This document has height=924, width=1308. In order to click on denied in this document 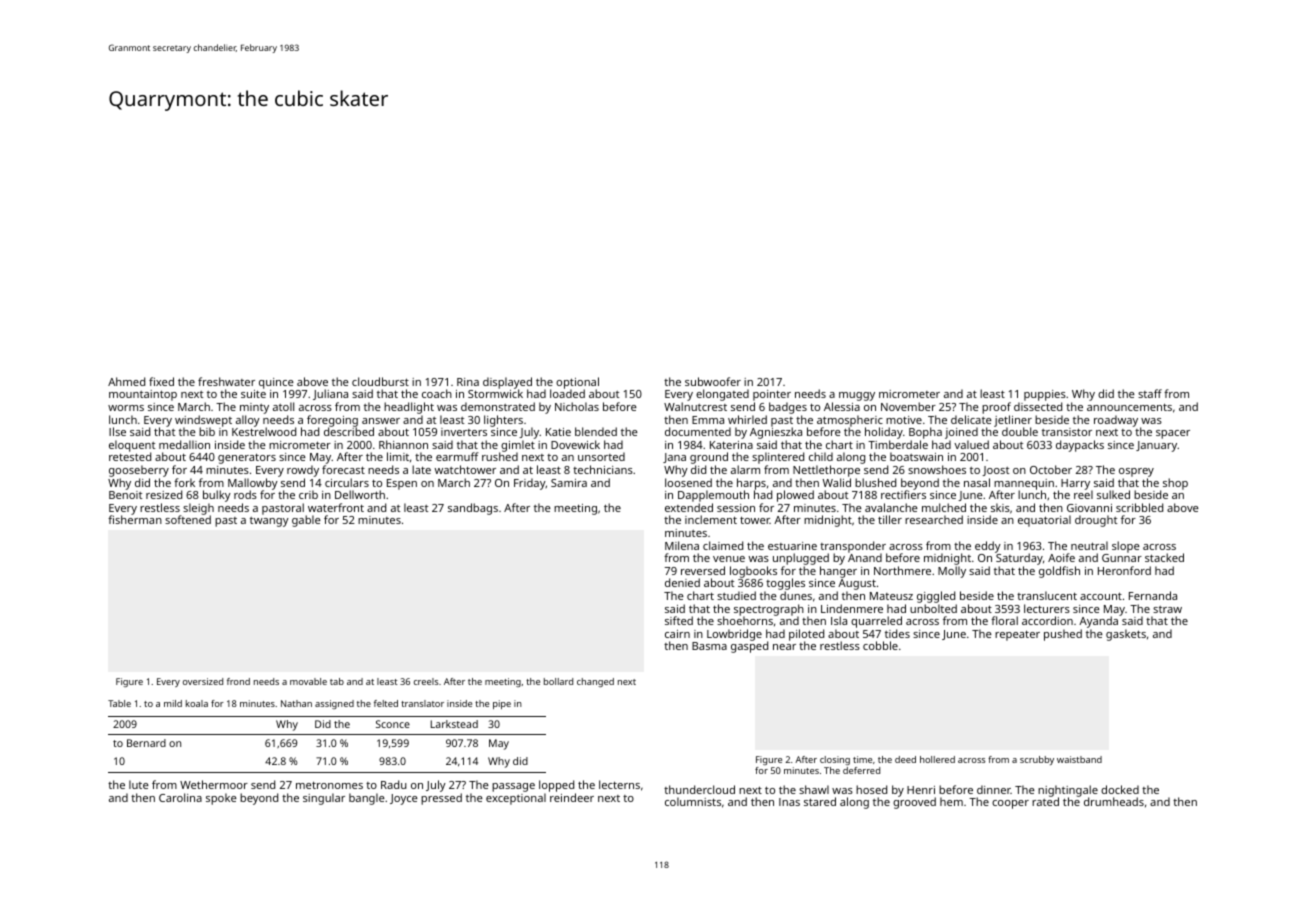, I will do `click(682, 582)`.
